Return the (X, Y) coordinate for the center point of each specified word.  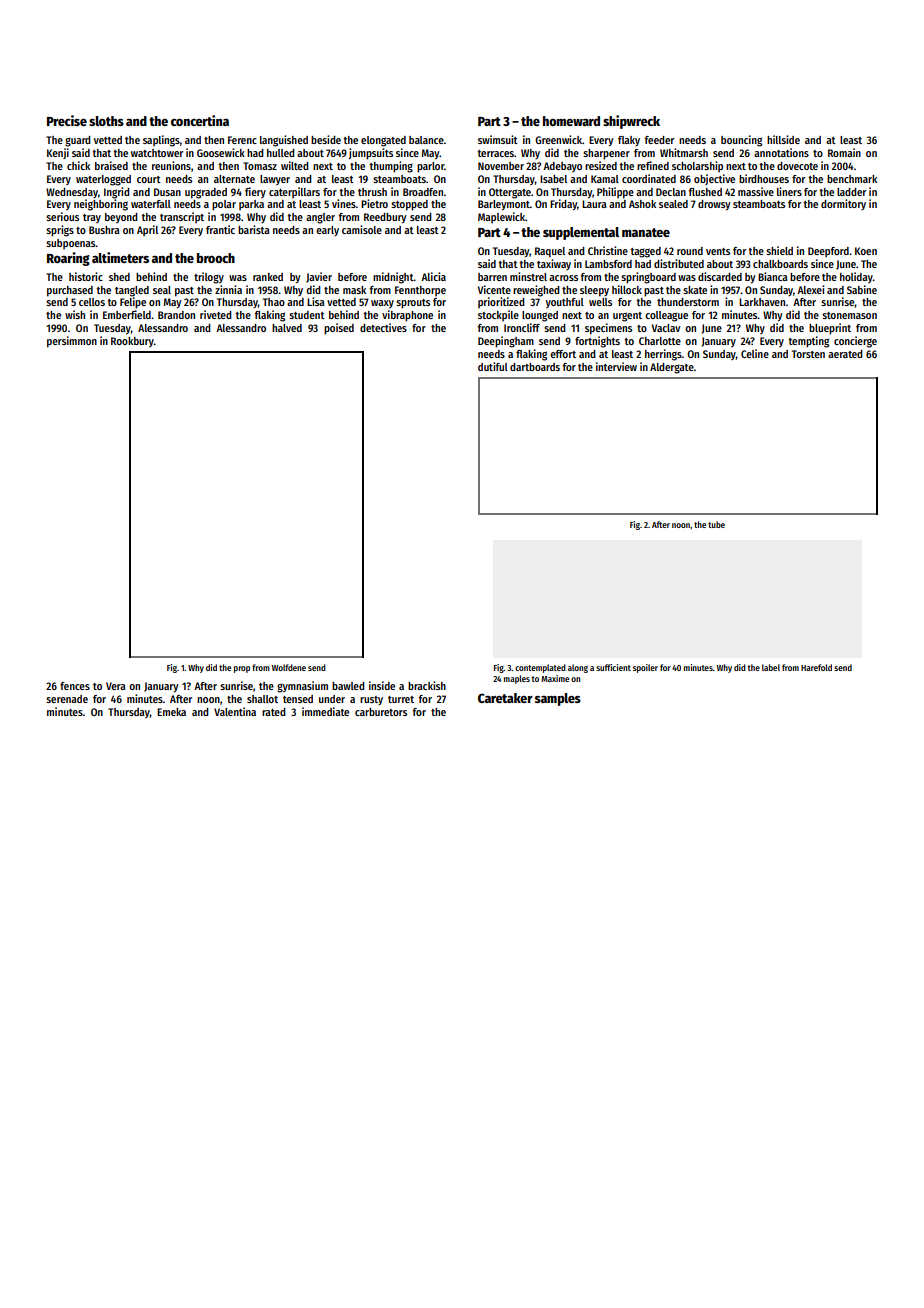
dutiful (493, 366)
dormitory (843, 204)
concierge (855, 342)
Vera (116, 686)
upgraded (206, 193)
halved (287, 328)
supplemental (581, 233)
